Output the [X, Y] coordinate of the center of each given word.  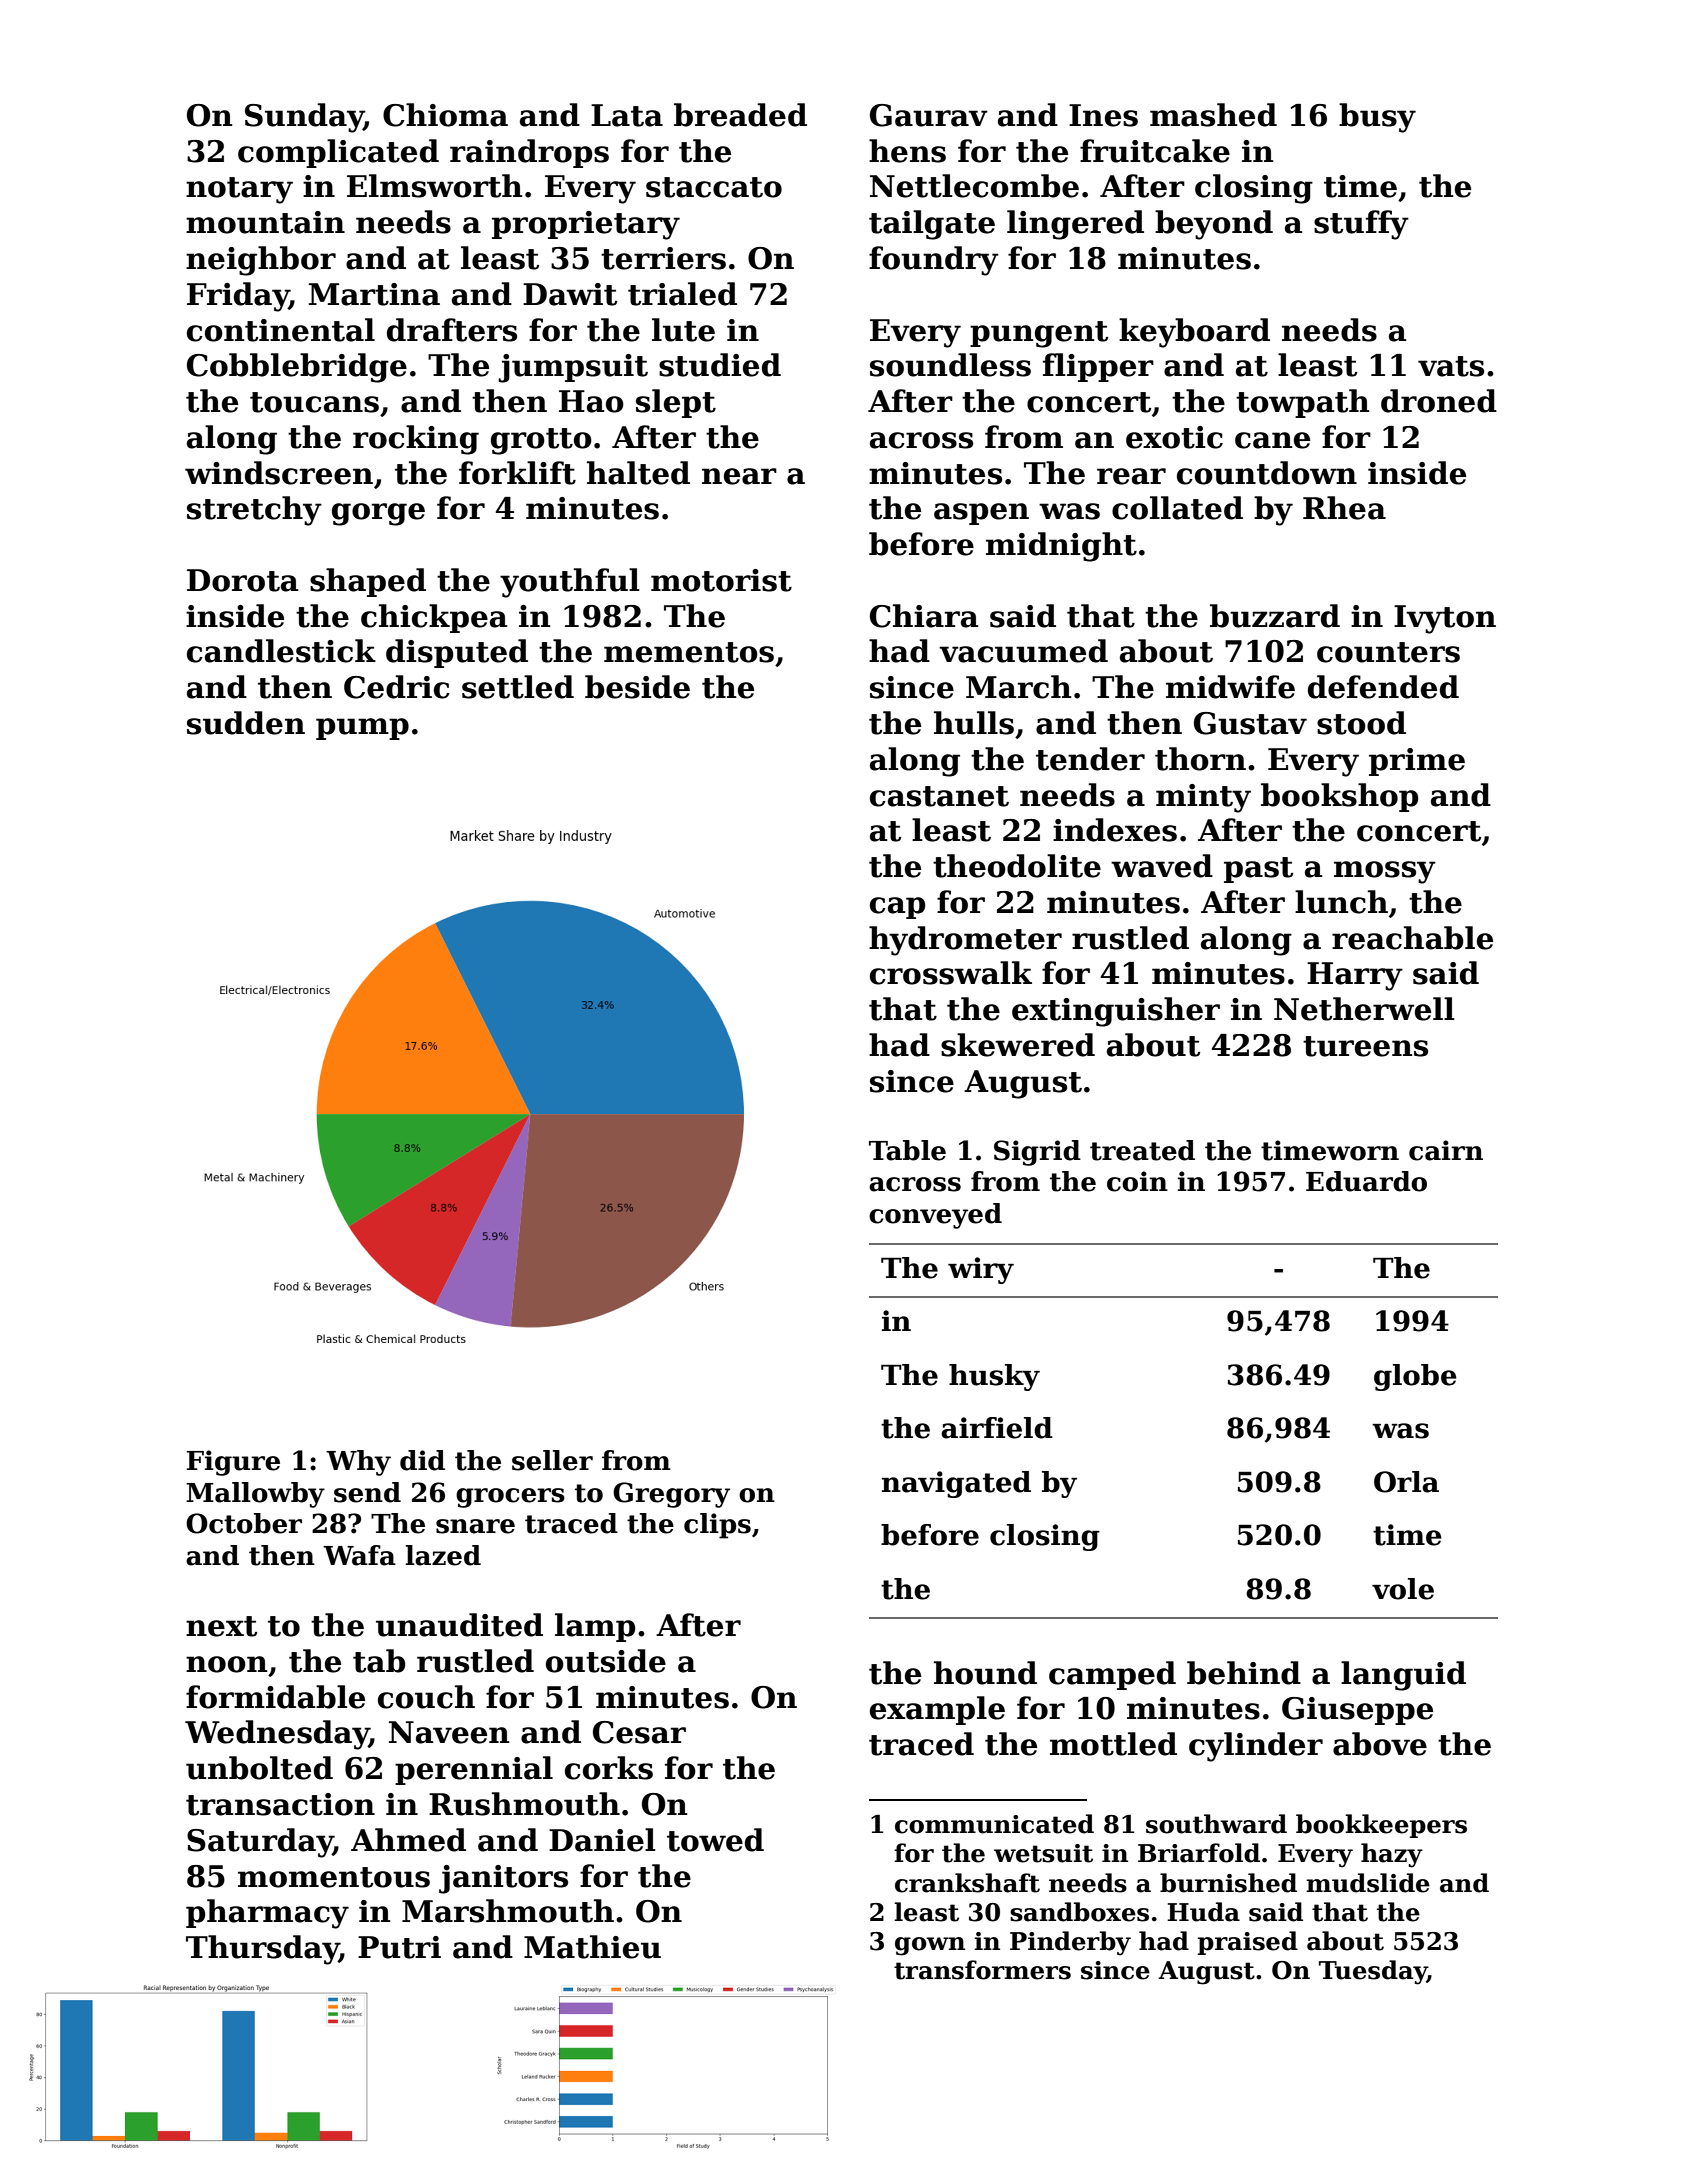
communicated [994, 1824]
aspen [981, 514]
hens [907, 151]
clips [717, 1526]
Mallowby [255, 1495]
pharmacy [267, 1914]
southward [1216, 1824]
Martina [374, 294]
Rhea [1344, 508]
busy [1377, 118]
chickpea [434, 618]
